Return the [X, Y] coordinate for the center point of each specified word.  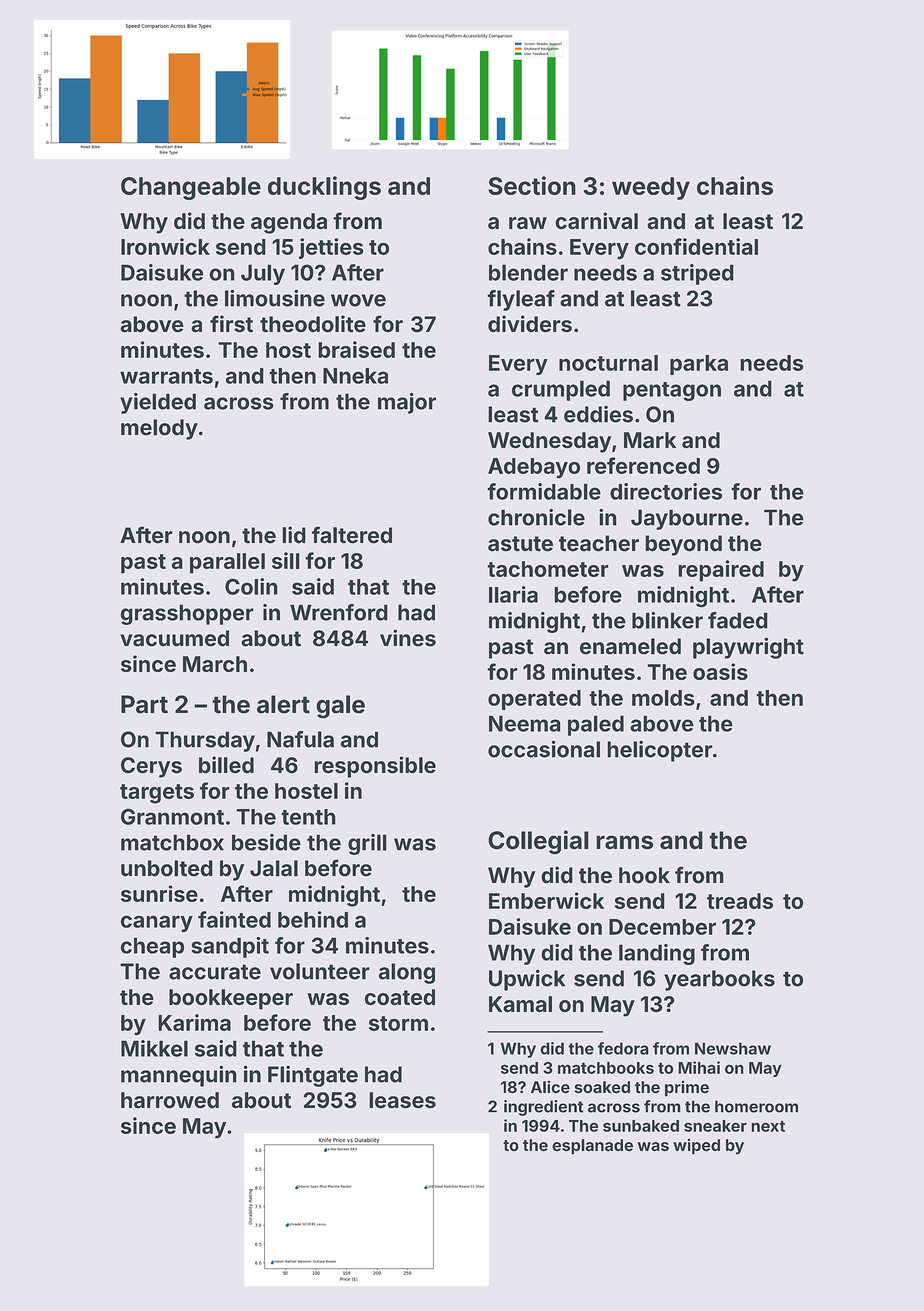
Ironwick [165, 246]
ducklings [324, 188]
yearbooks [719, 980]
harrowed [170, 1100]
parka [699, 365]
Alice [550, 1087]
